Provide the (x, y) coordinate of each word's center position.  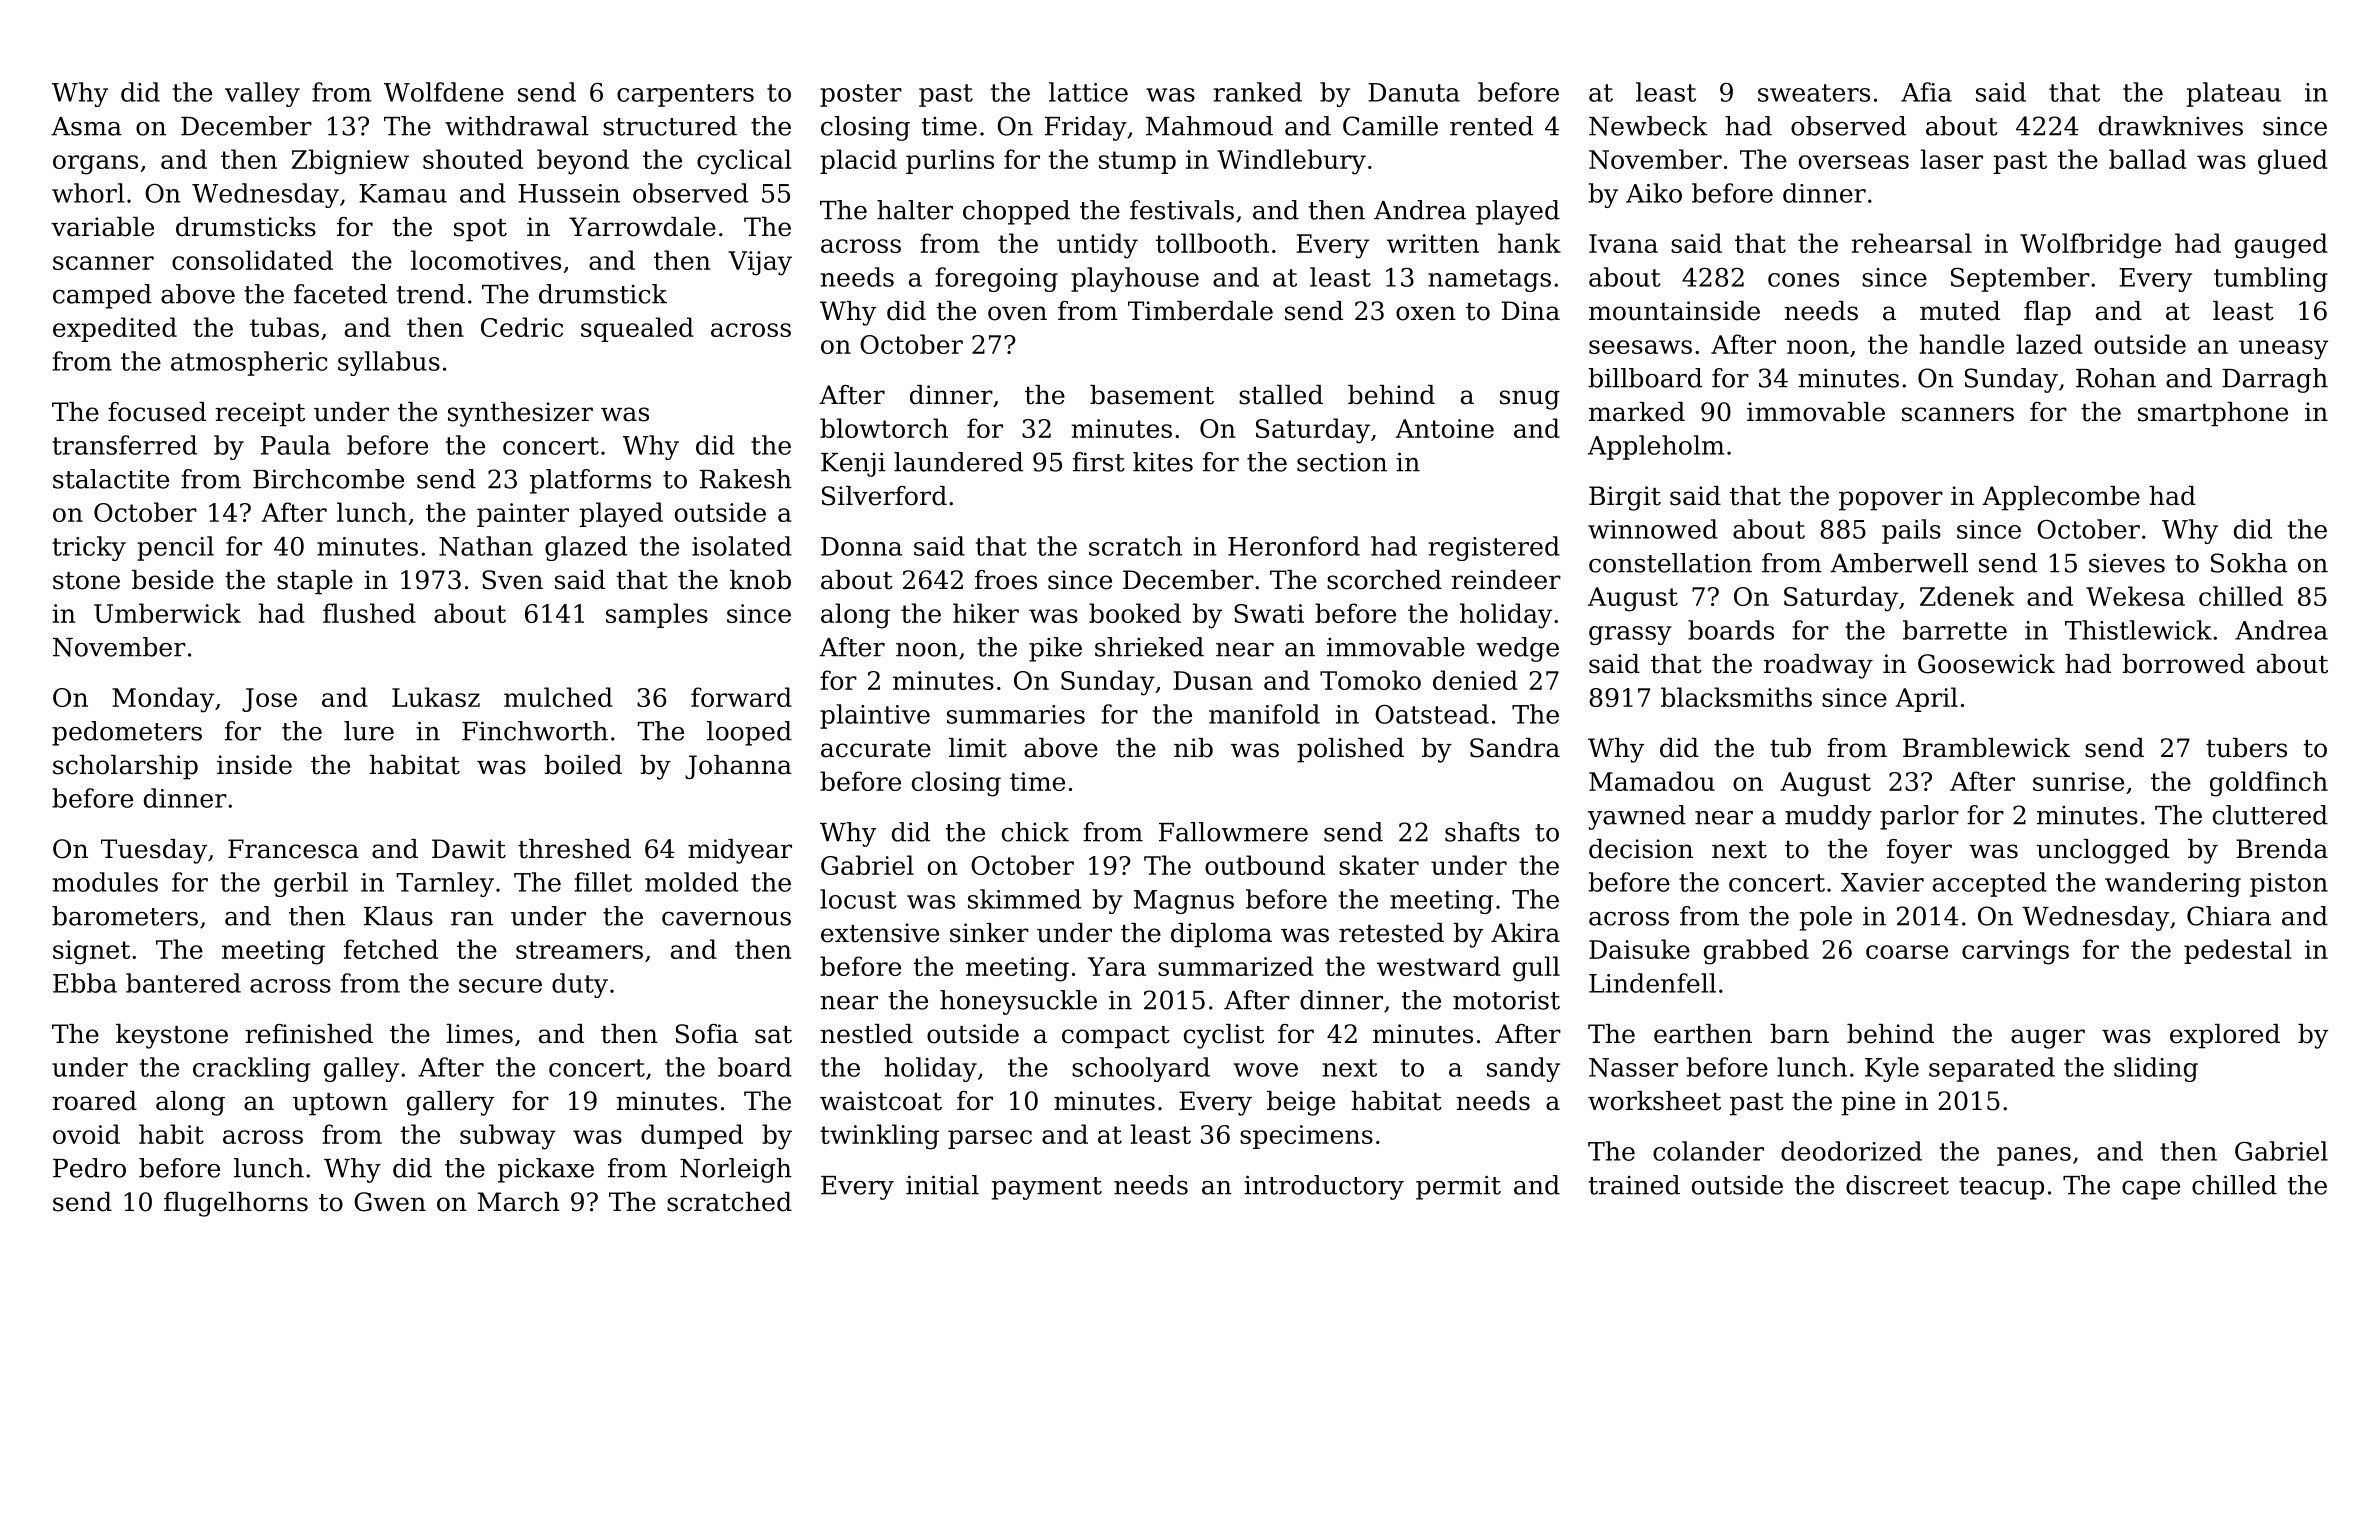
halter (915, 210)
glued (2293, 162)
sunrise (2078, 781)
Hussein (569, 193)
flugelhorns (236, 1204)
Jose (269, 700)
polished (1350, 750)
